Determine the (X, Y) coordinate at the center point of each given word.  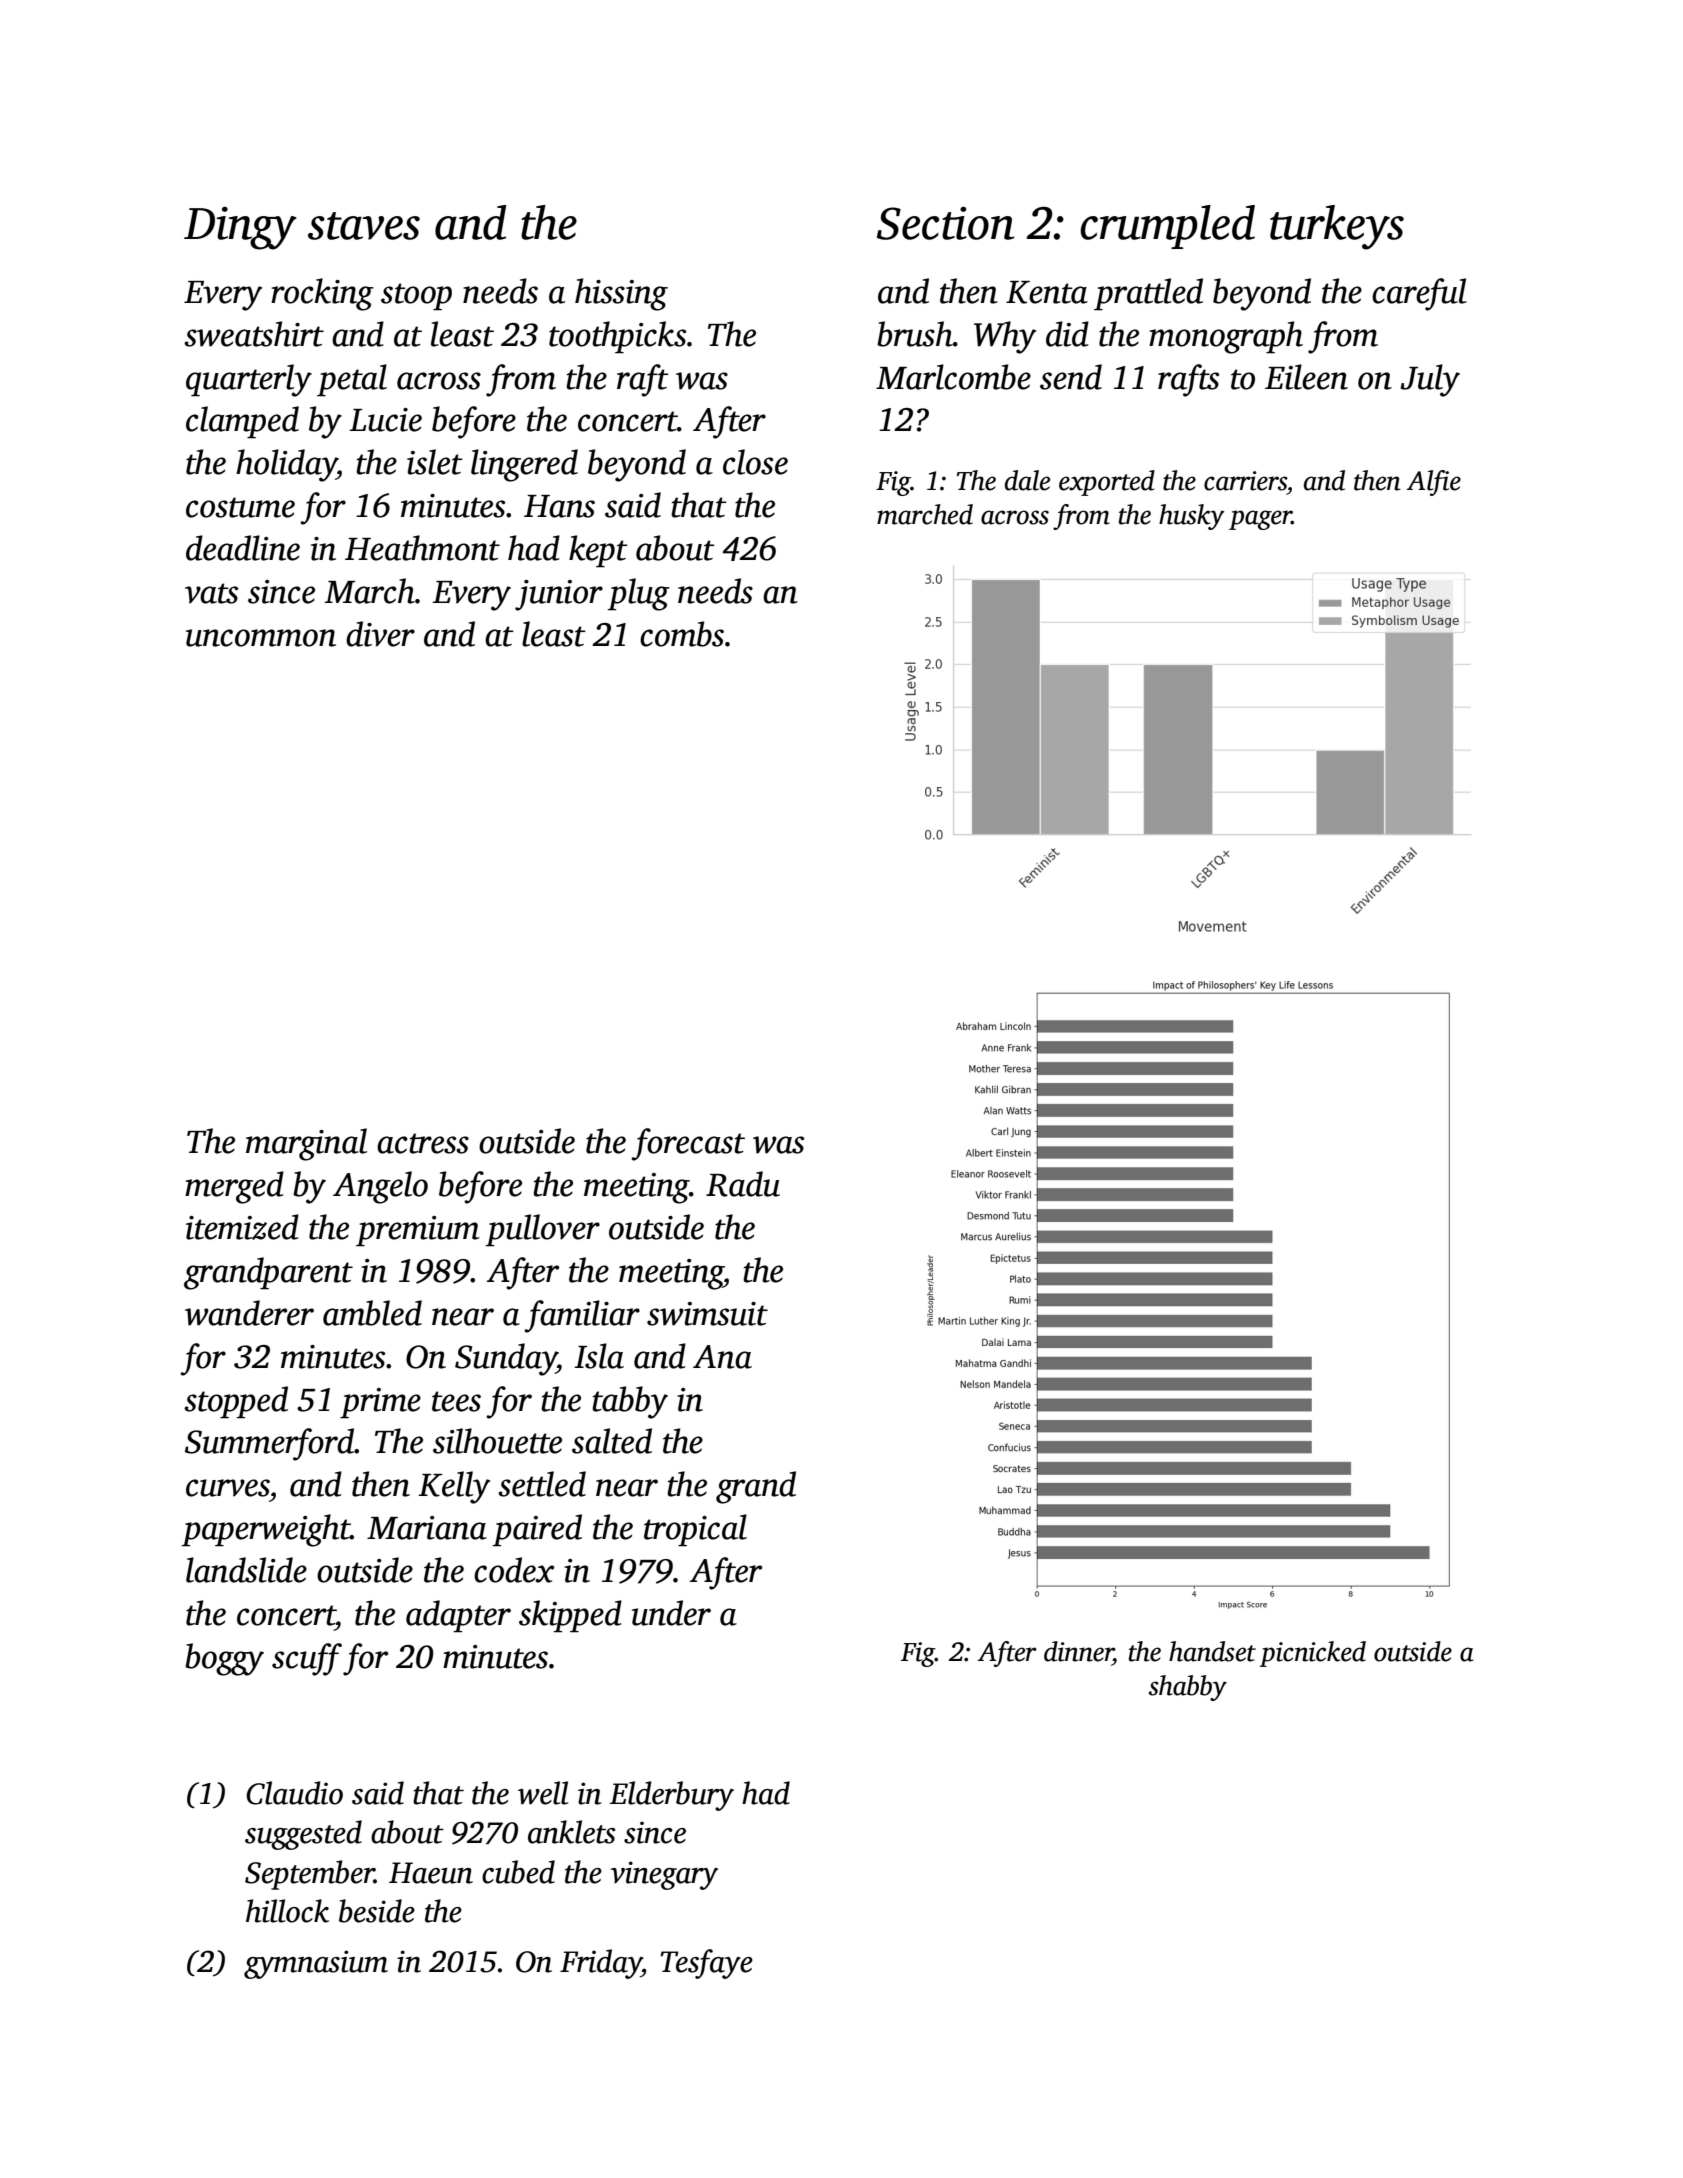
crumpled (1167, 227)
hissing (621, 294)
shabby (1188, 1688)
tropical (695, 1530)
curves (227, 1488)
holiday (286, 465)
